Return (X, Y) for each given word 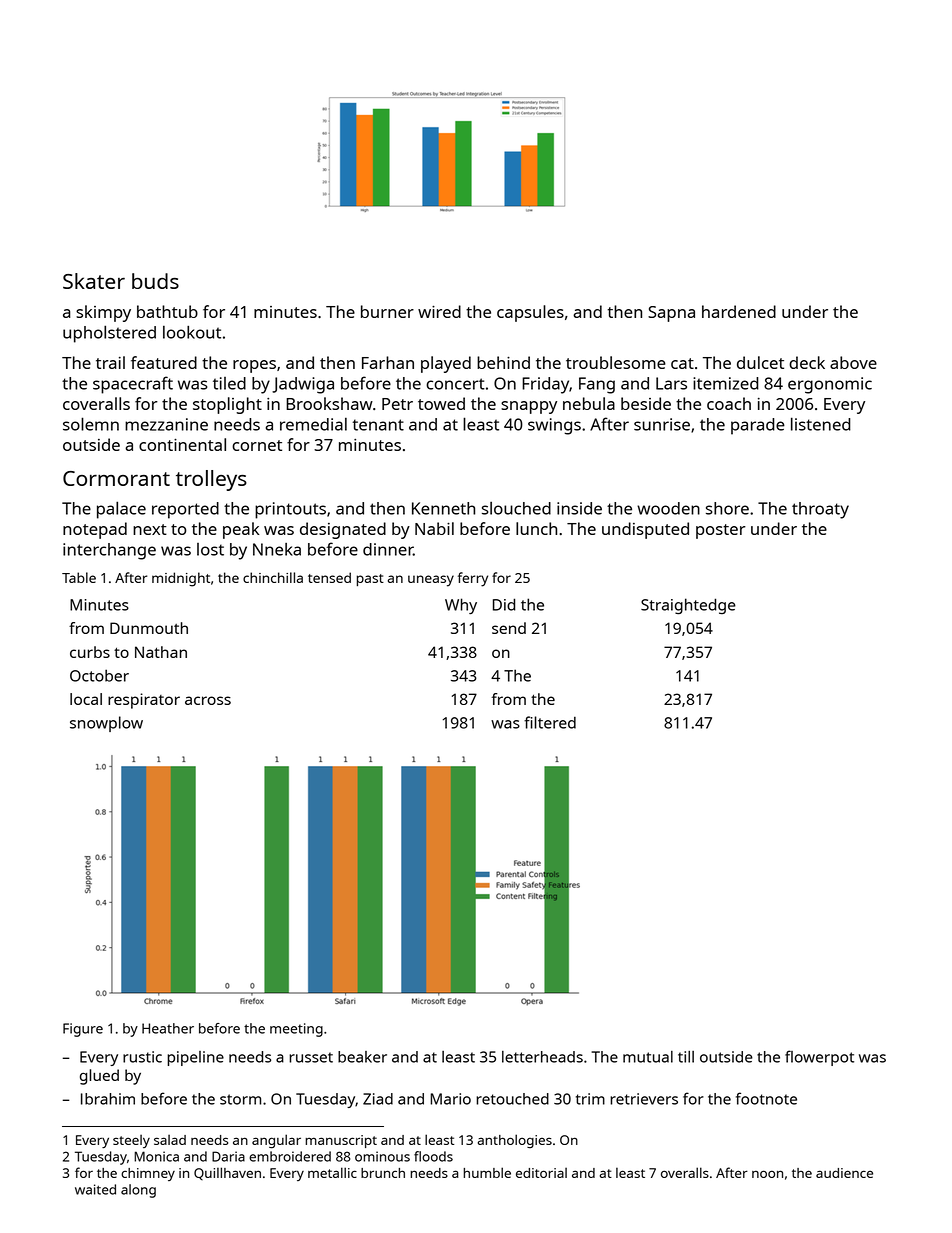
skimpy (103, 313)
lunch (536, 528)
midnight (181, 579)
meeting (296, 1030)
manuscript (341, 1141)
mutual (648, 1057)
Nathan (161, 652)
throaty (820, 510)
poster (721, 531)
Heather (168, 1028)
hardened (739, 311)
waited (95, 1189)
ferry (473, 579)
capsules (530, 313)
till (686, 1057)
